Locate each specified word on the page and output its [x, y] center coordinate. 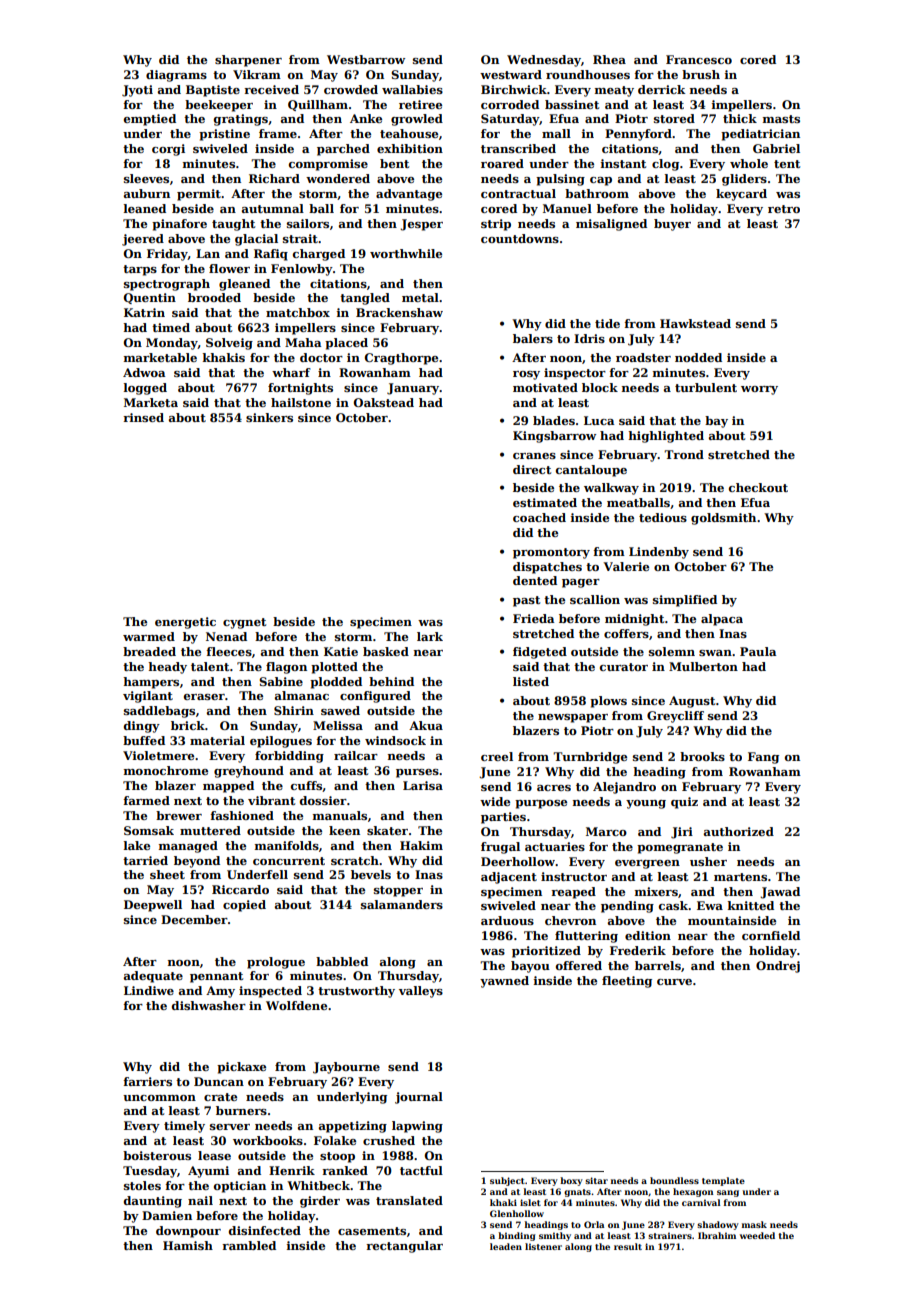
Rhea [609, 59]
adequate [153, 977]
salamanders [402, 904]
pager [581, 583]
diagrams [176, 76]
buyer [672, 225]
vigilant [148, 697]
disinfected [265, 1230]
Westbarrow [366, 59]
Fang [763, 758]
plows [608, 702]
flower [229, 268]
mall [556, 133]
